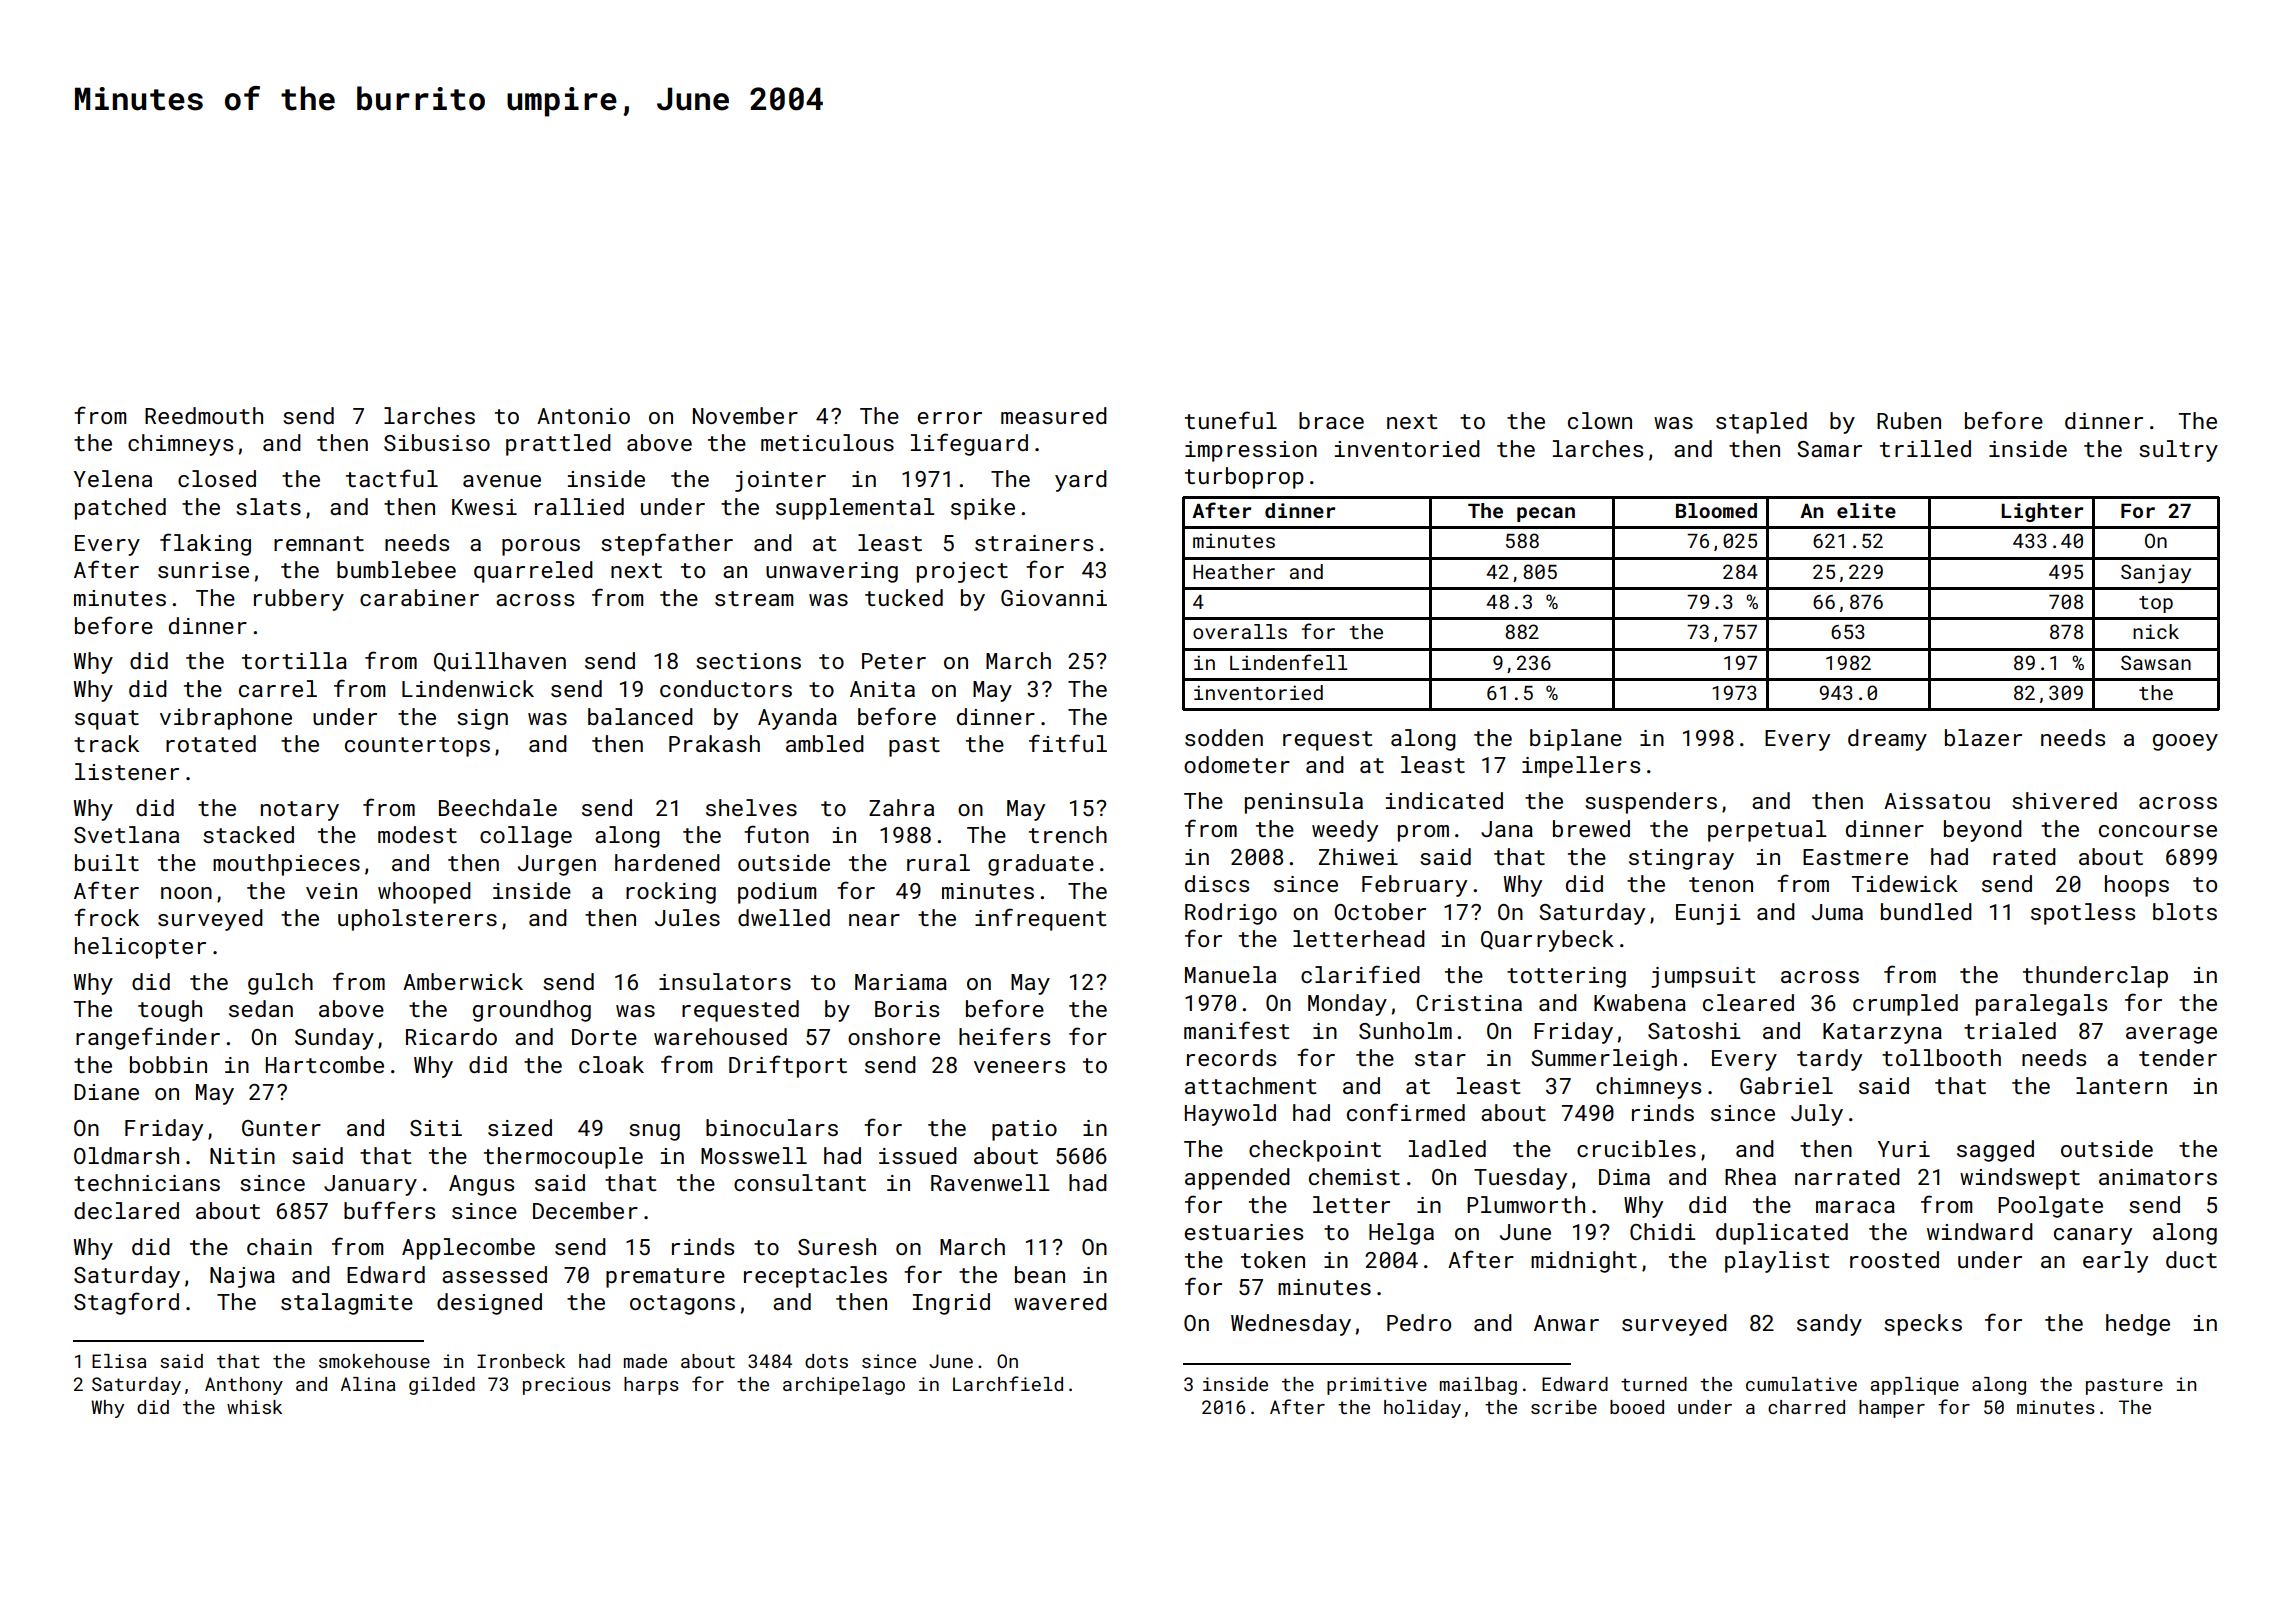 The image size is (2292, 1620). What do you see at coordinates (451, 1036) in the screenshot?
I see `Ricardo` at bounding box center [451, 1036].
